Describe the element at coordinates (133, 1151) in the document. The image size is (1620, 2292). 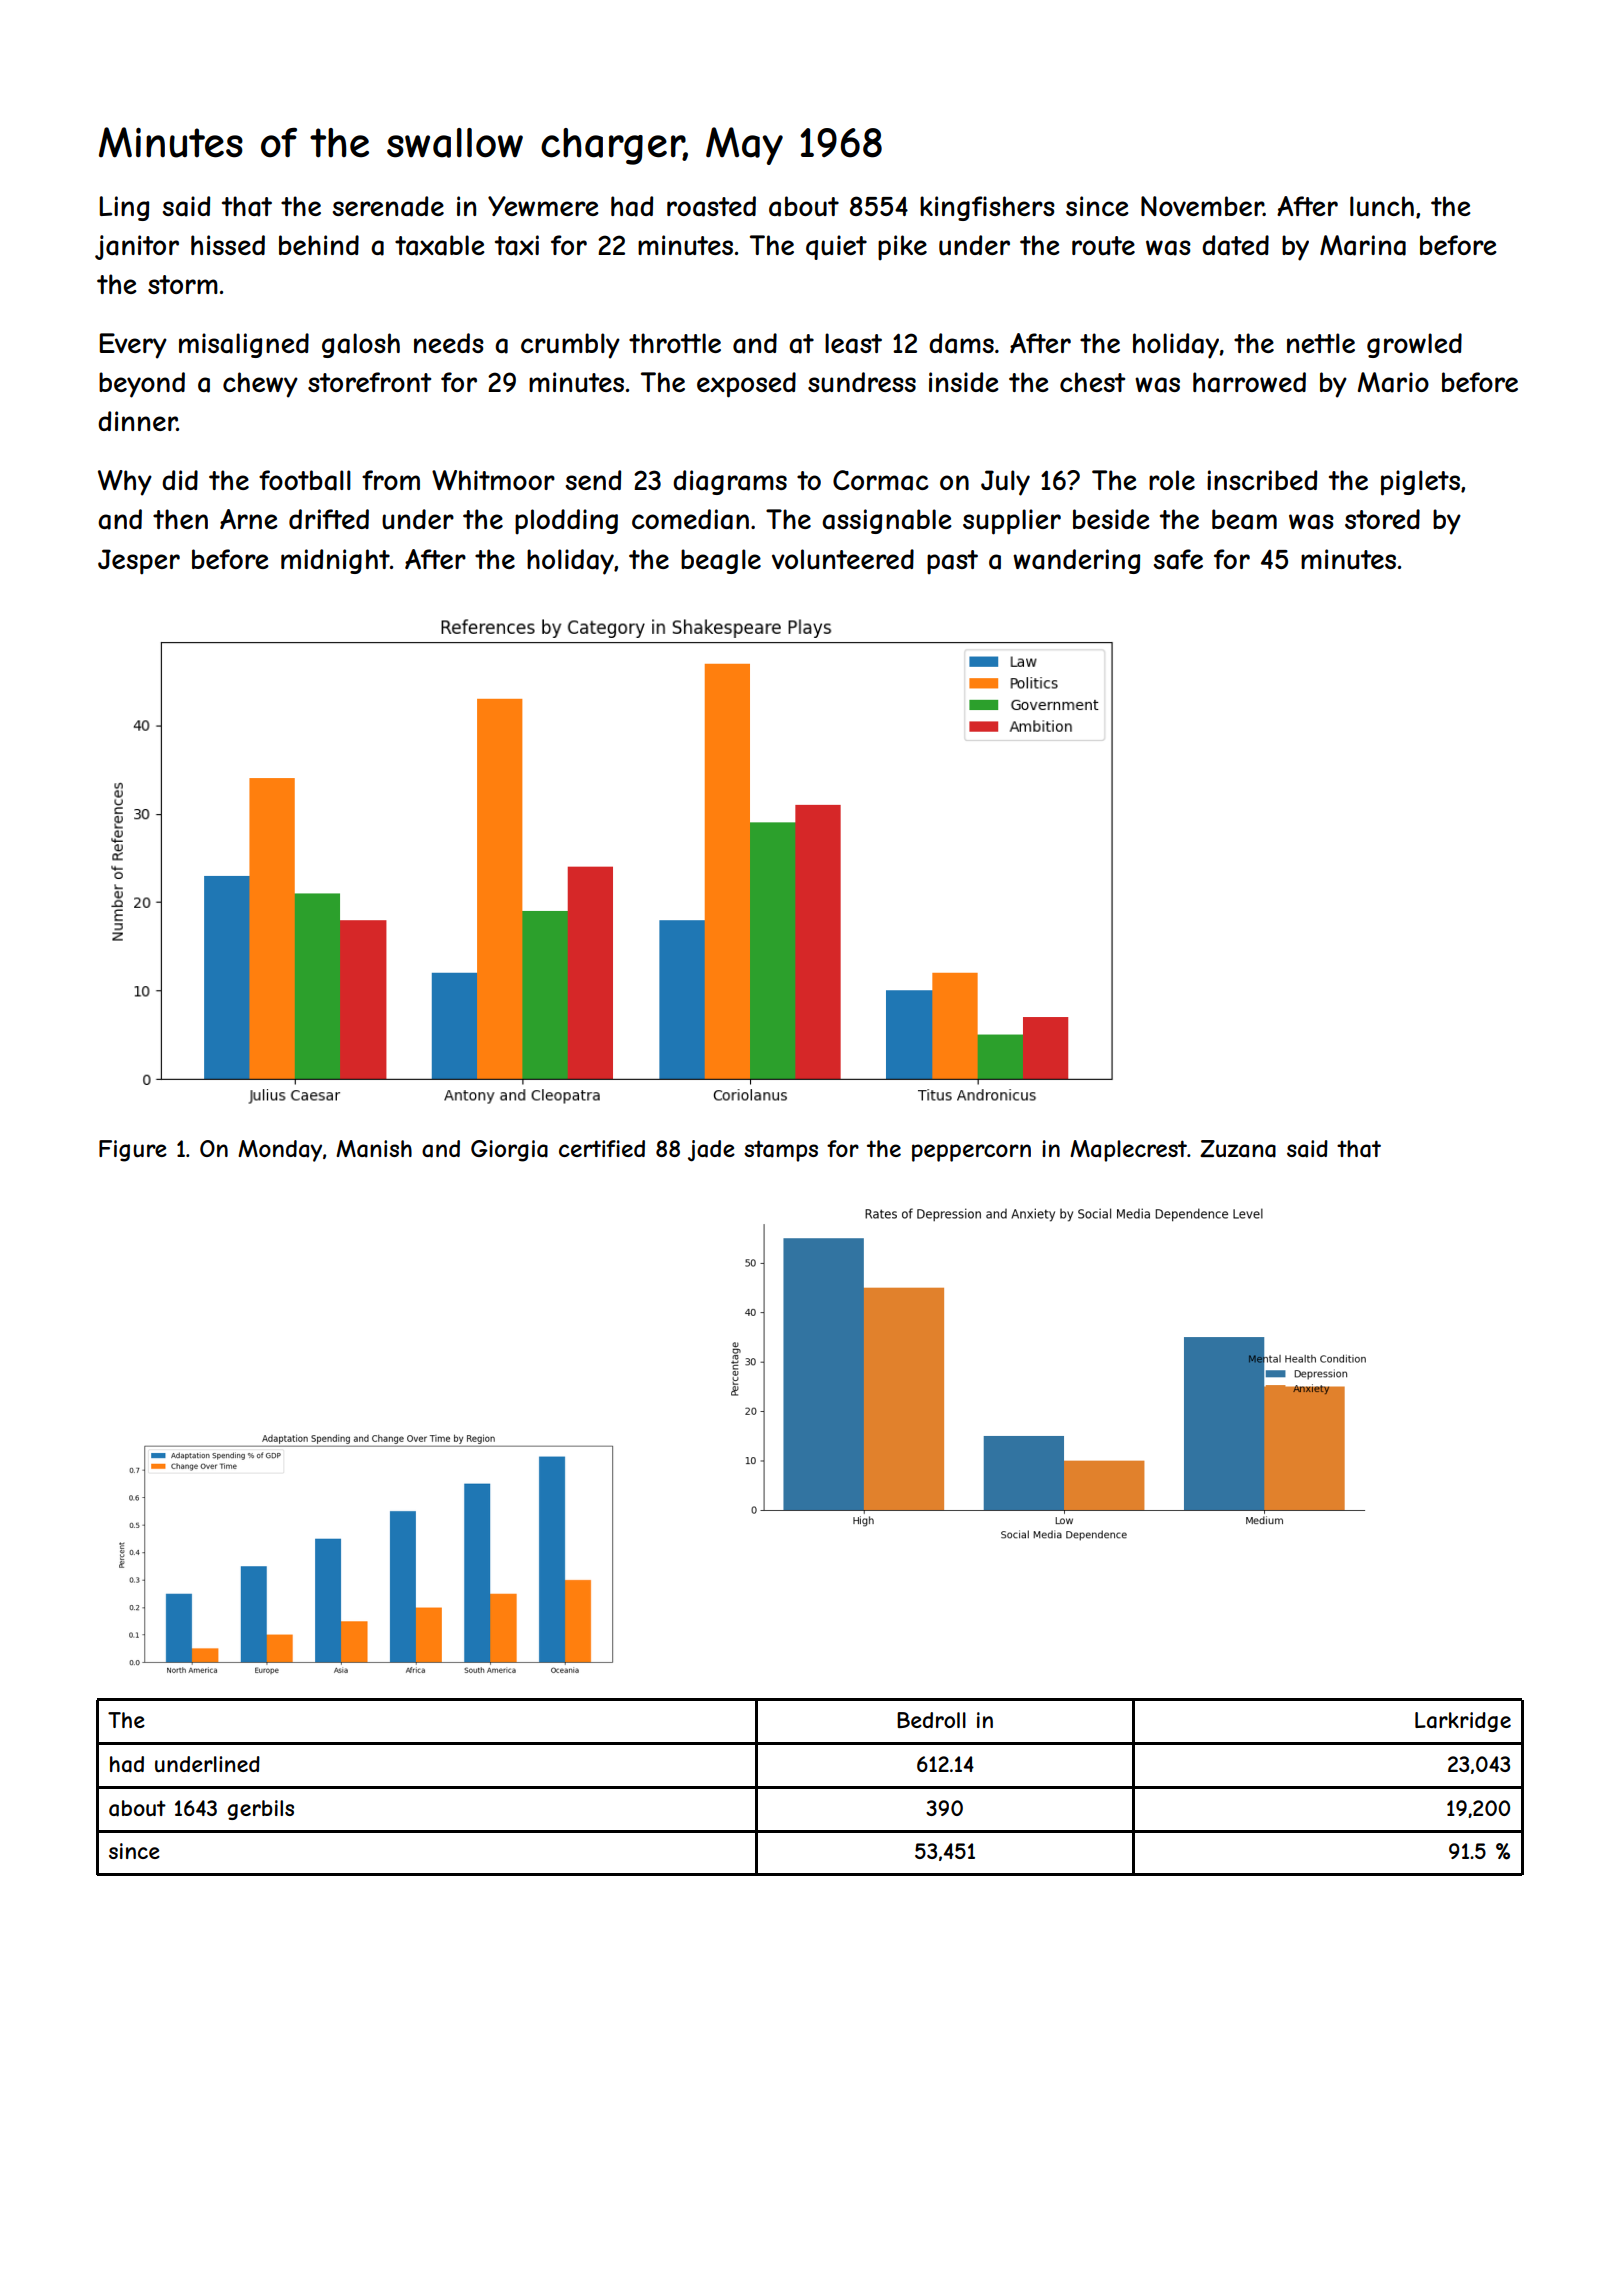
I see `Figure` at that location.
